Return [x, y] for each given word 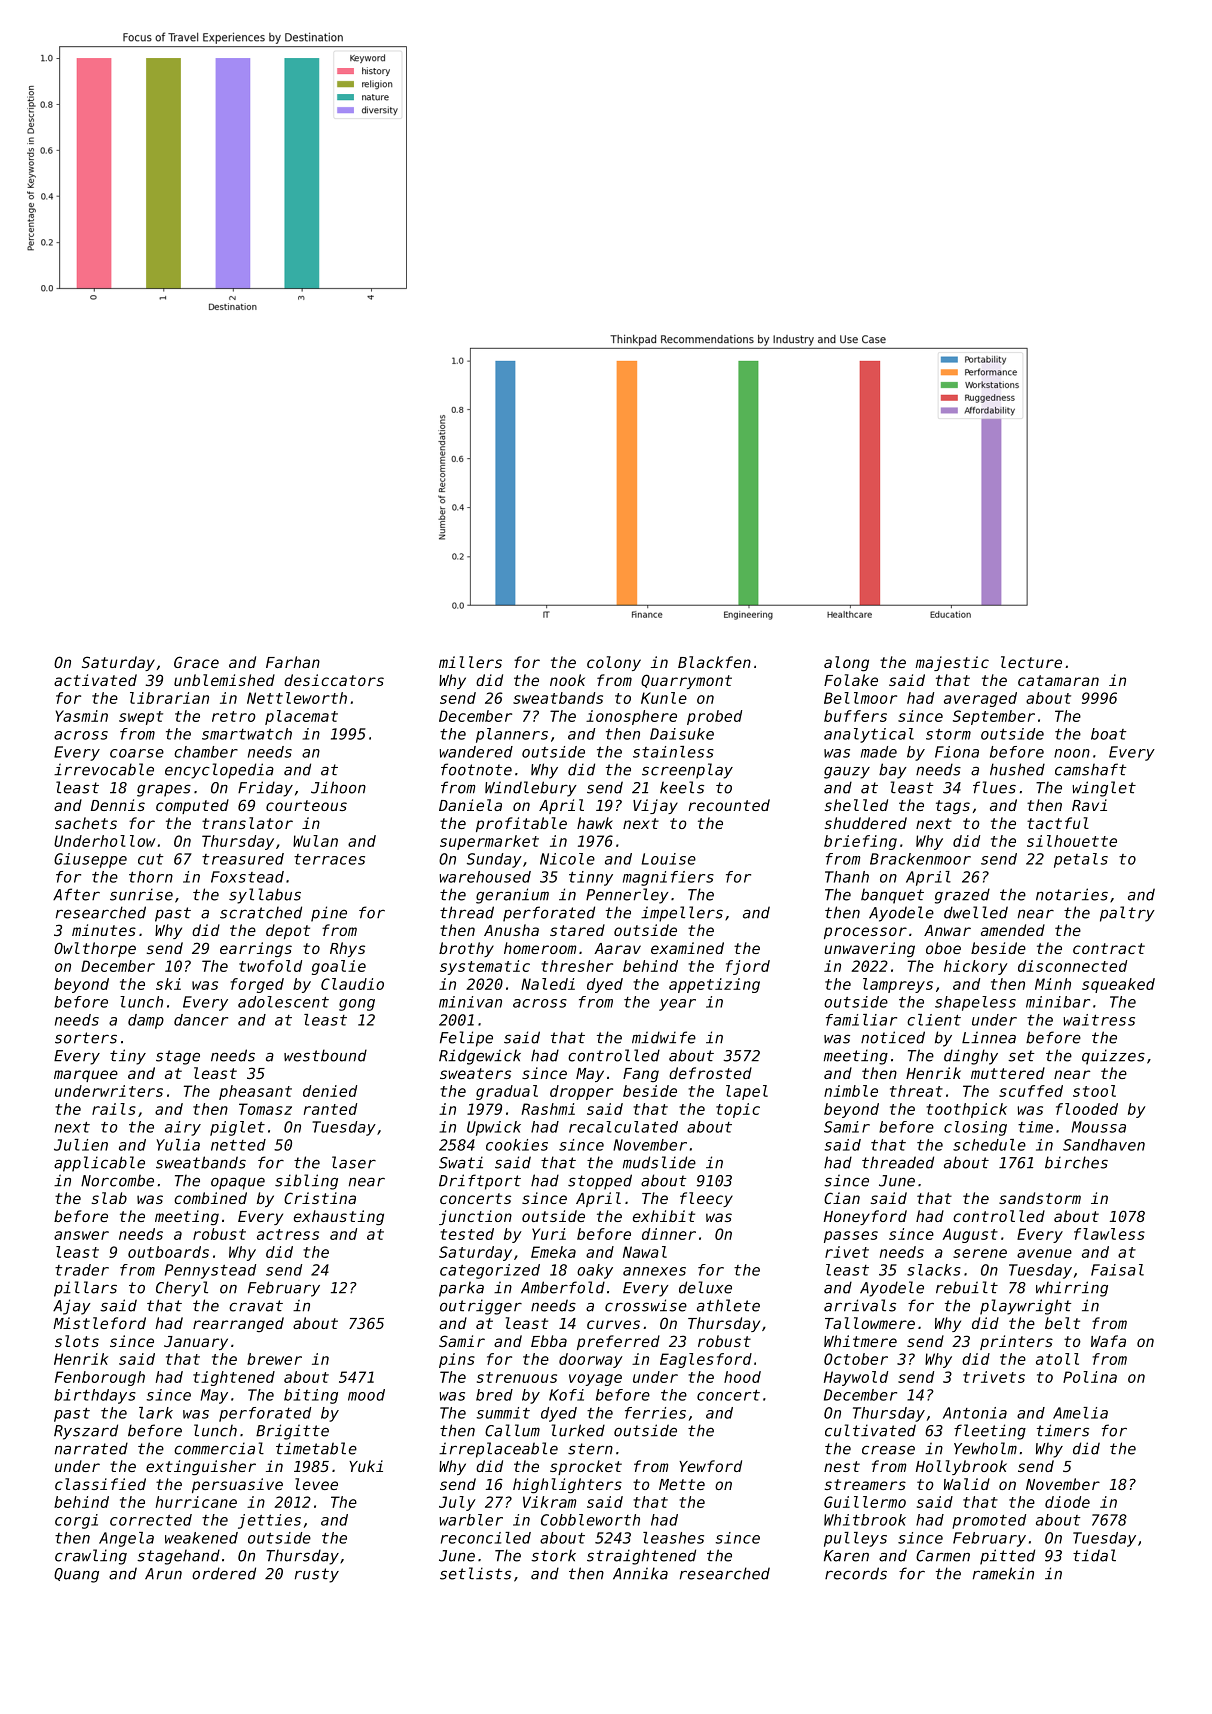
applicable [99, 1164]
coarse [137, 753]
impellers [682, 914]
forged [257, 985]
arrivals [860, 1305]
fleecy [706, 1199]
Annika [640, 1573]
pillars [85, 1289]
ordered [224, 1573]
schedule [989, 1145]
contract [1109, 948]
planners [512, 735]
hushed [1017, 769]
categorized [490, 1271]
